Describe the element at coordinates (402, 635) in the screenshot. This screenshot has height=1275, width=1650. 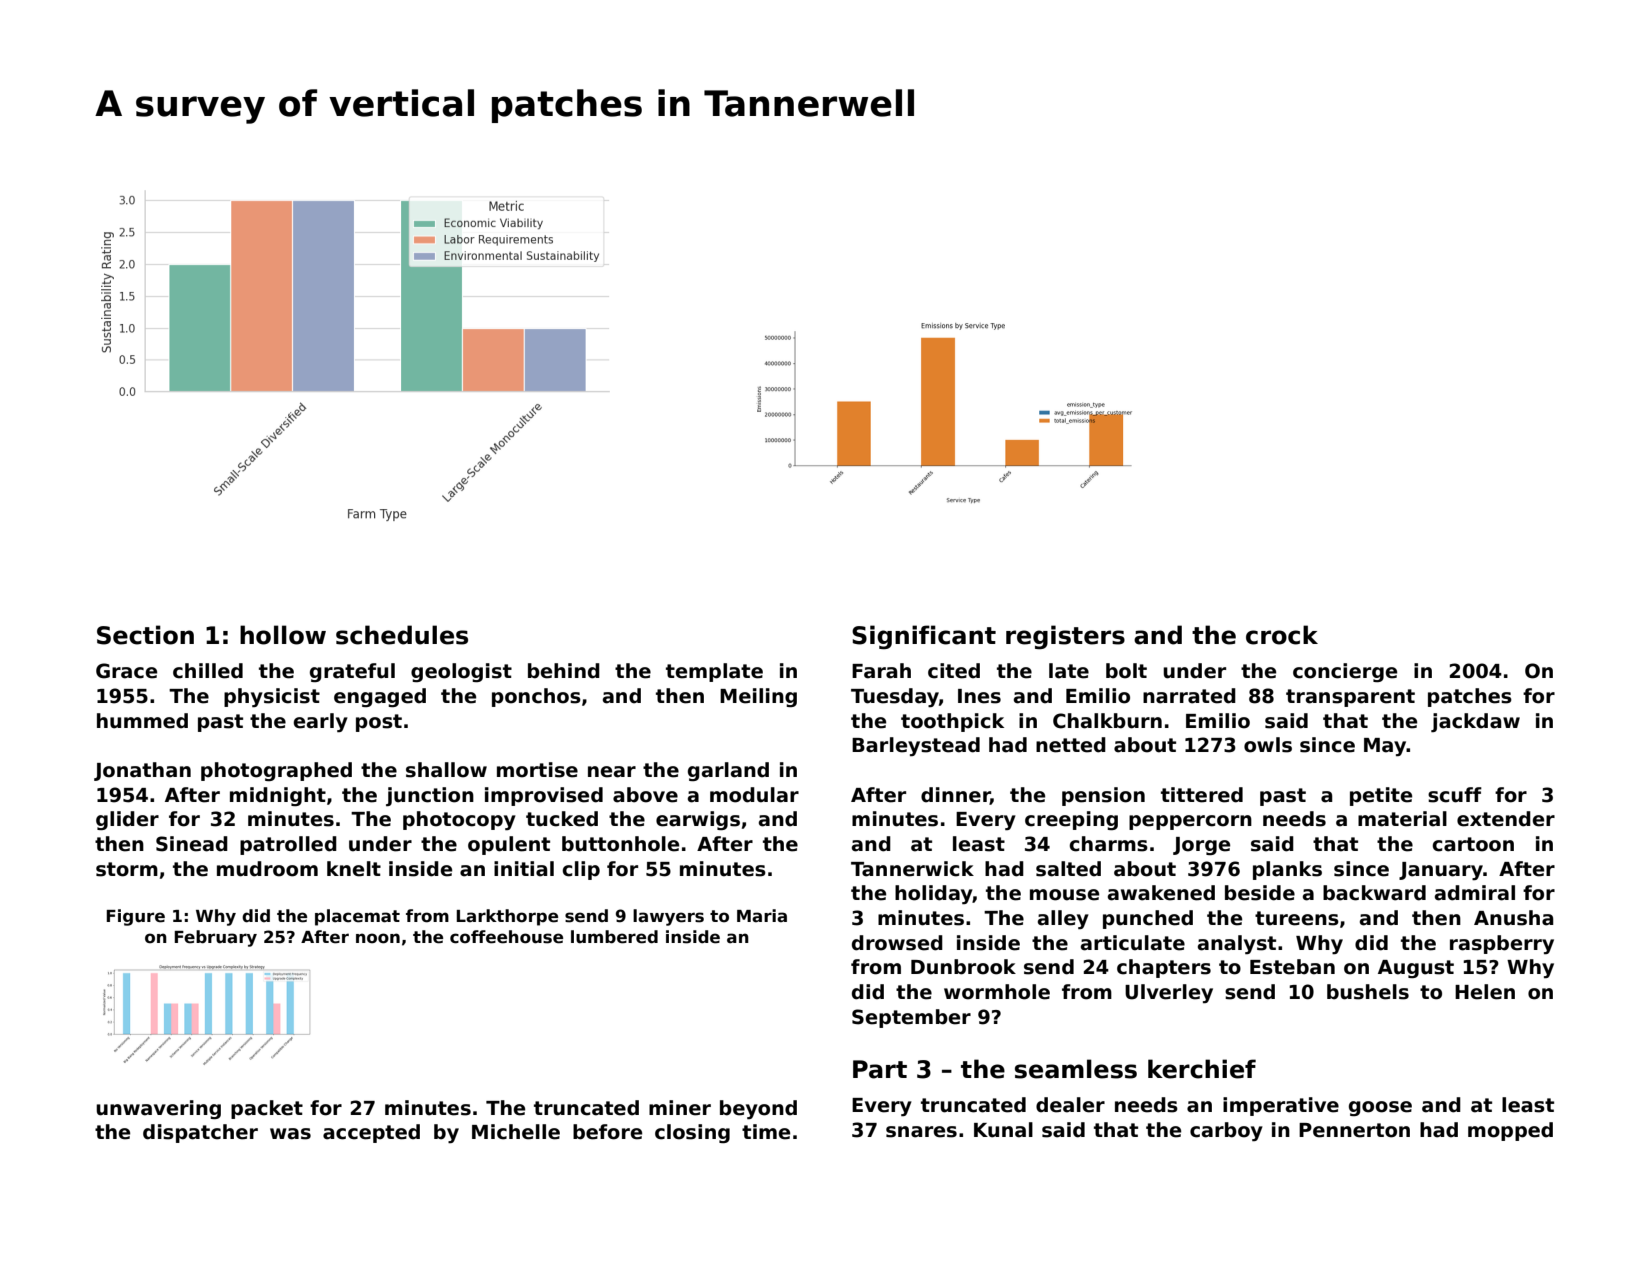
I see `schedules` at that location.
